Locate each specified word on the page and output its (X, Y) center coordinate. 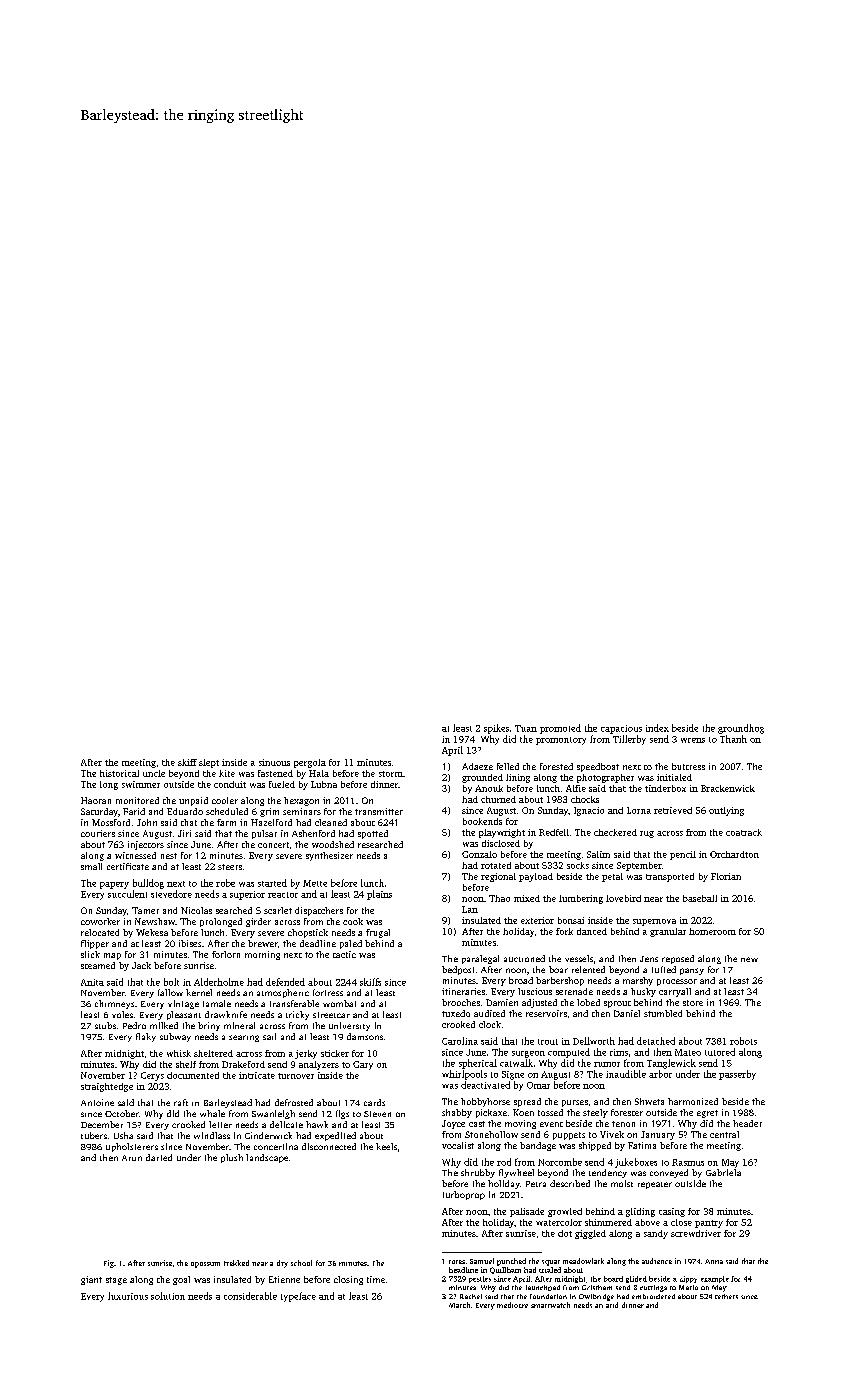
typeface (298, 1297)
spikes (496, 729)
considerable (250, 1296)
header (747, 1123)
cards (374, 1102)
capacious (621, 729)
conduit (230, 784)
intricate (257, 1075)
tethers (726, 1296)
